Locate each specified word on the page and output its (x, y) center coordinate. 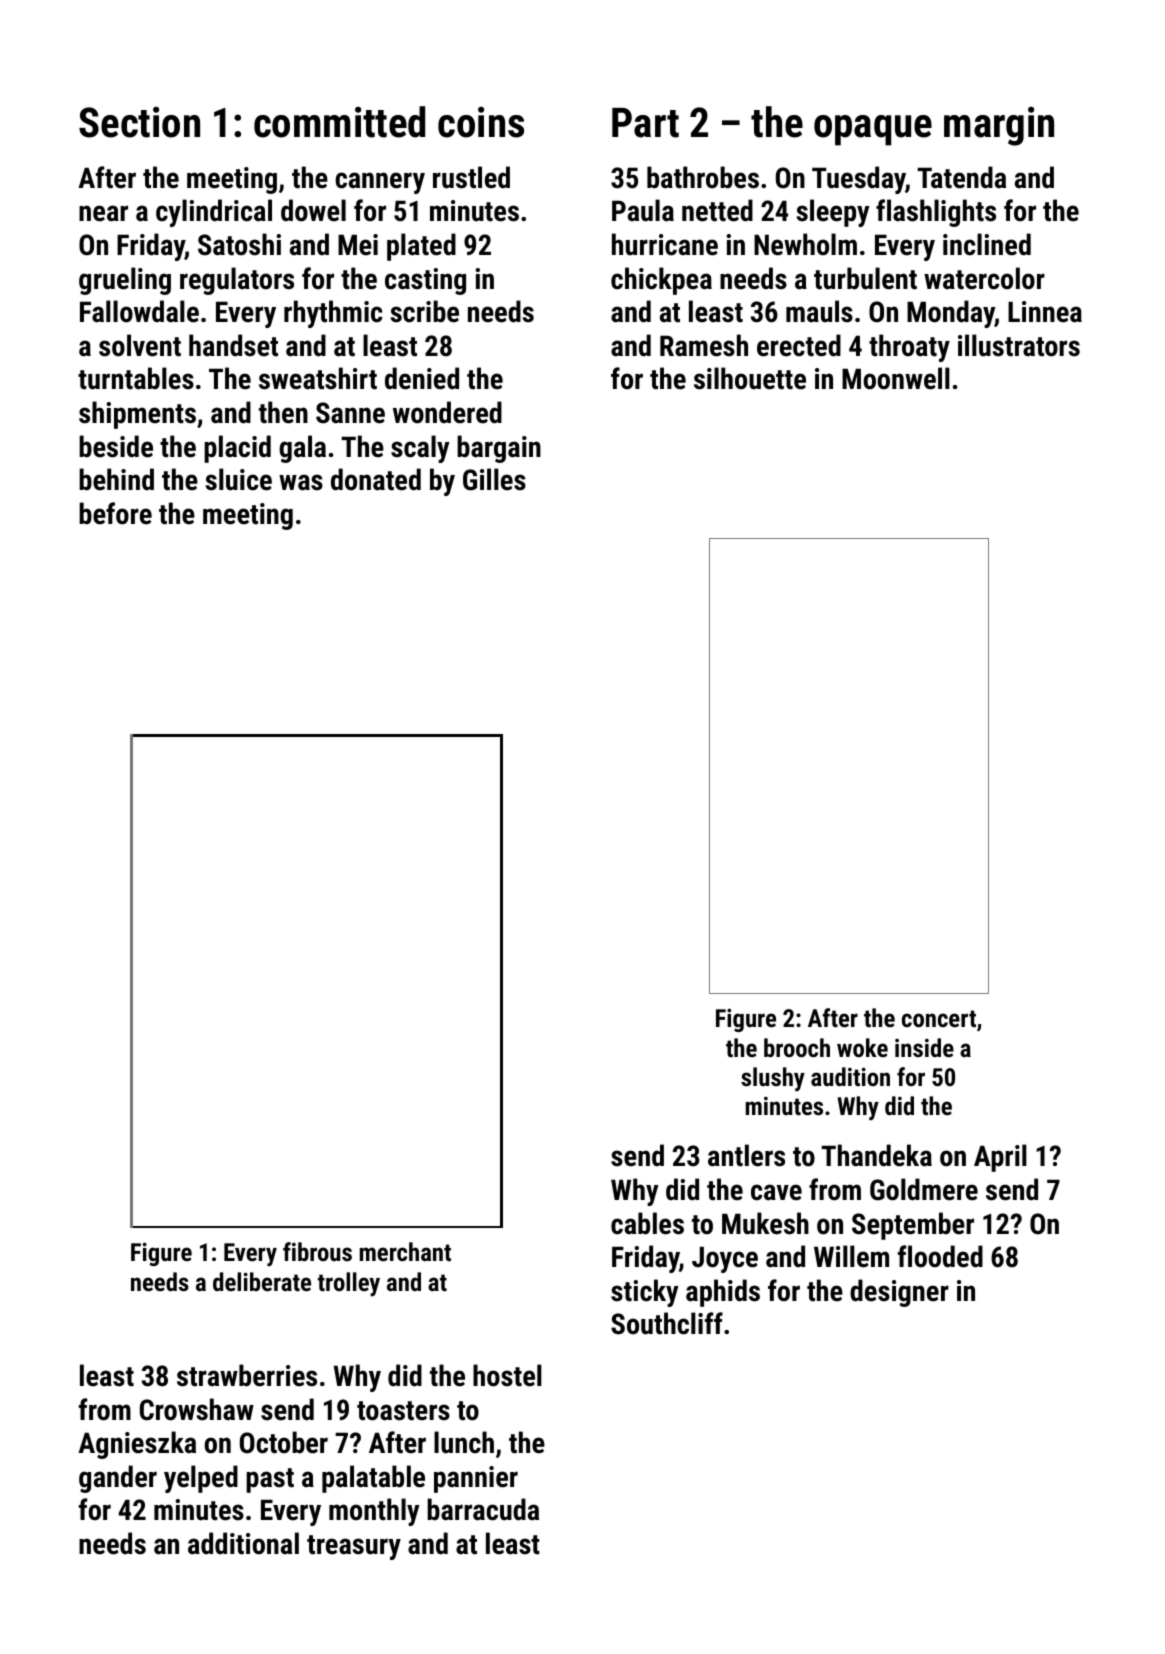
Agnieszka (137, 1445)
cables (647, 1223)
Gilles (494, 479)
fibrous (317, 1251)
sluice (238, 479)
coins (481, 122)
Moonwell (896, 378)
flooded (940, 1256)
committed (339, 122)
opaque (873, 130)
